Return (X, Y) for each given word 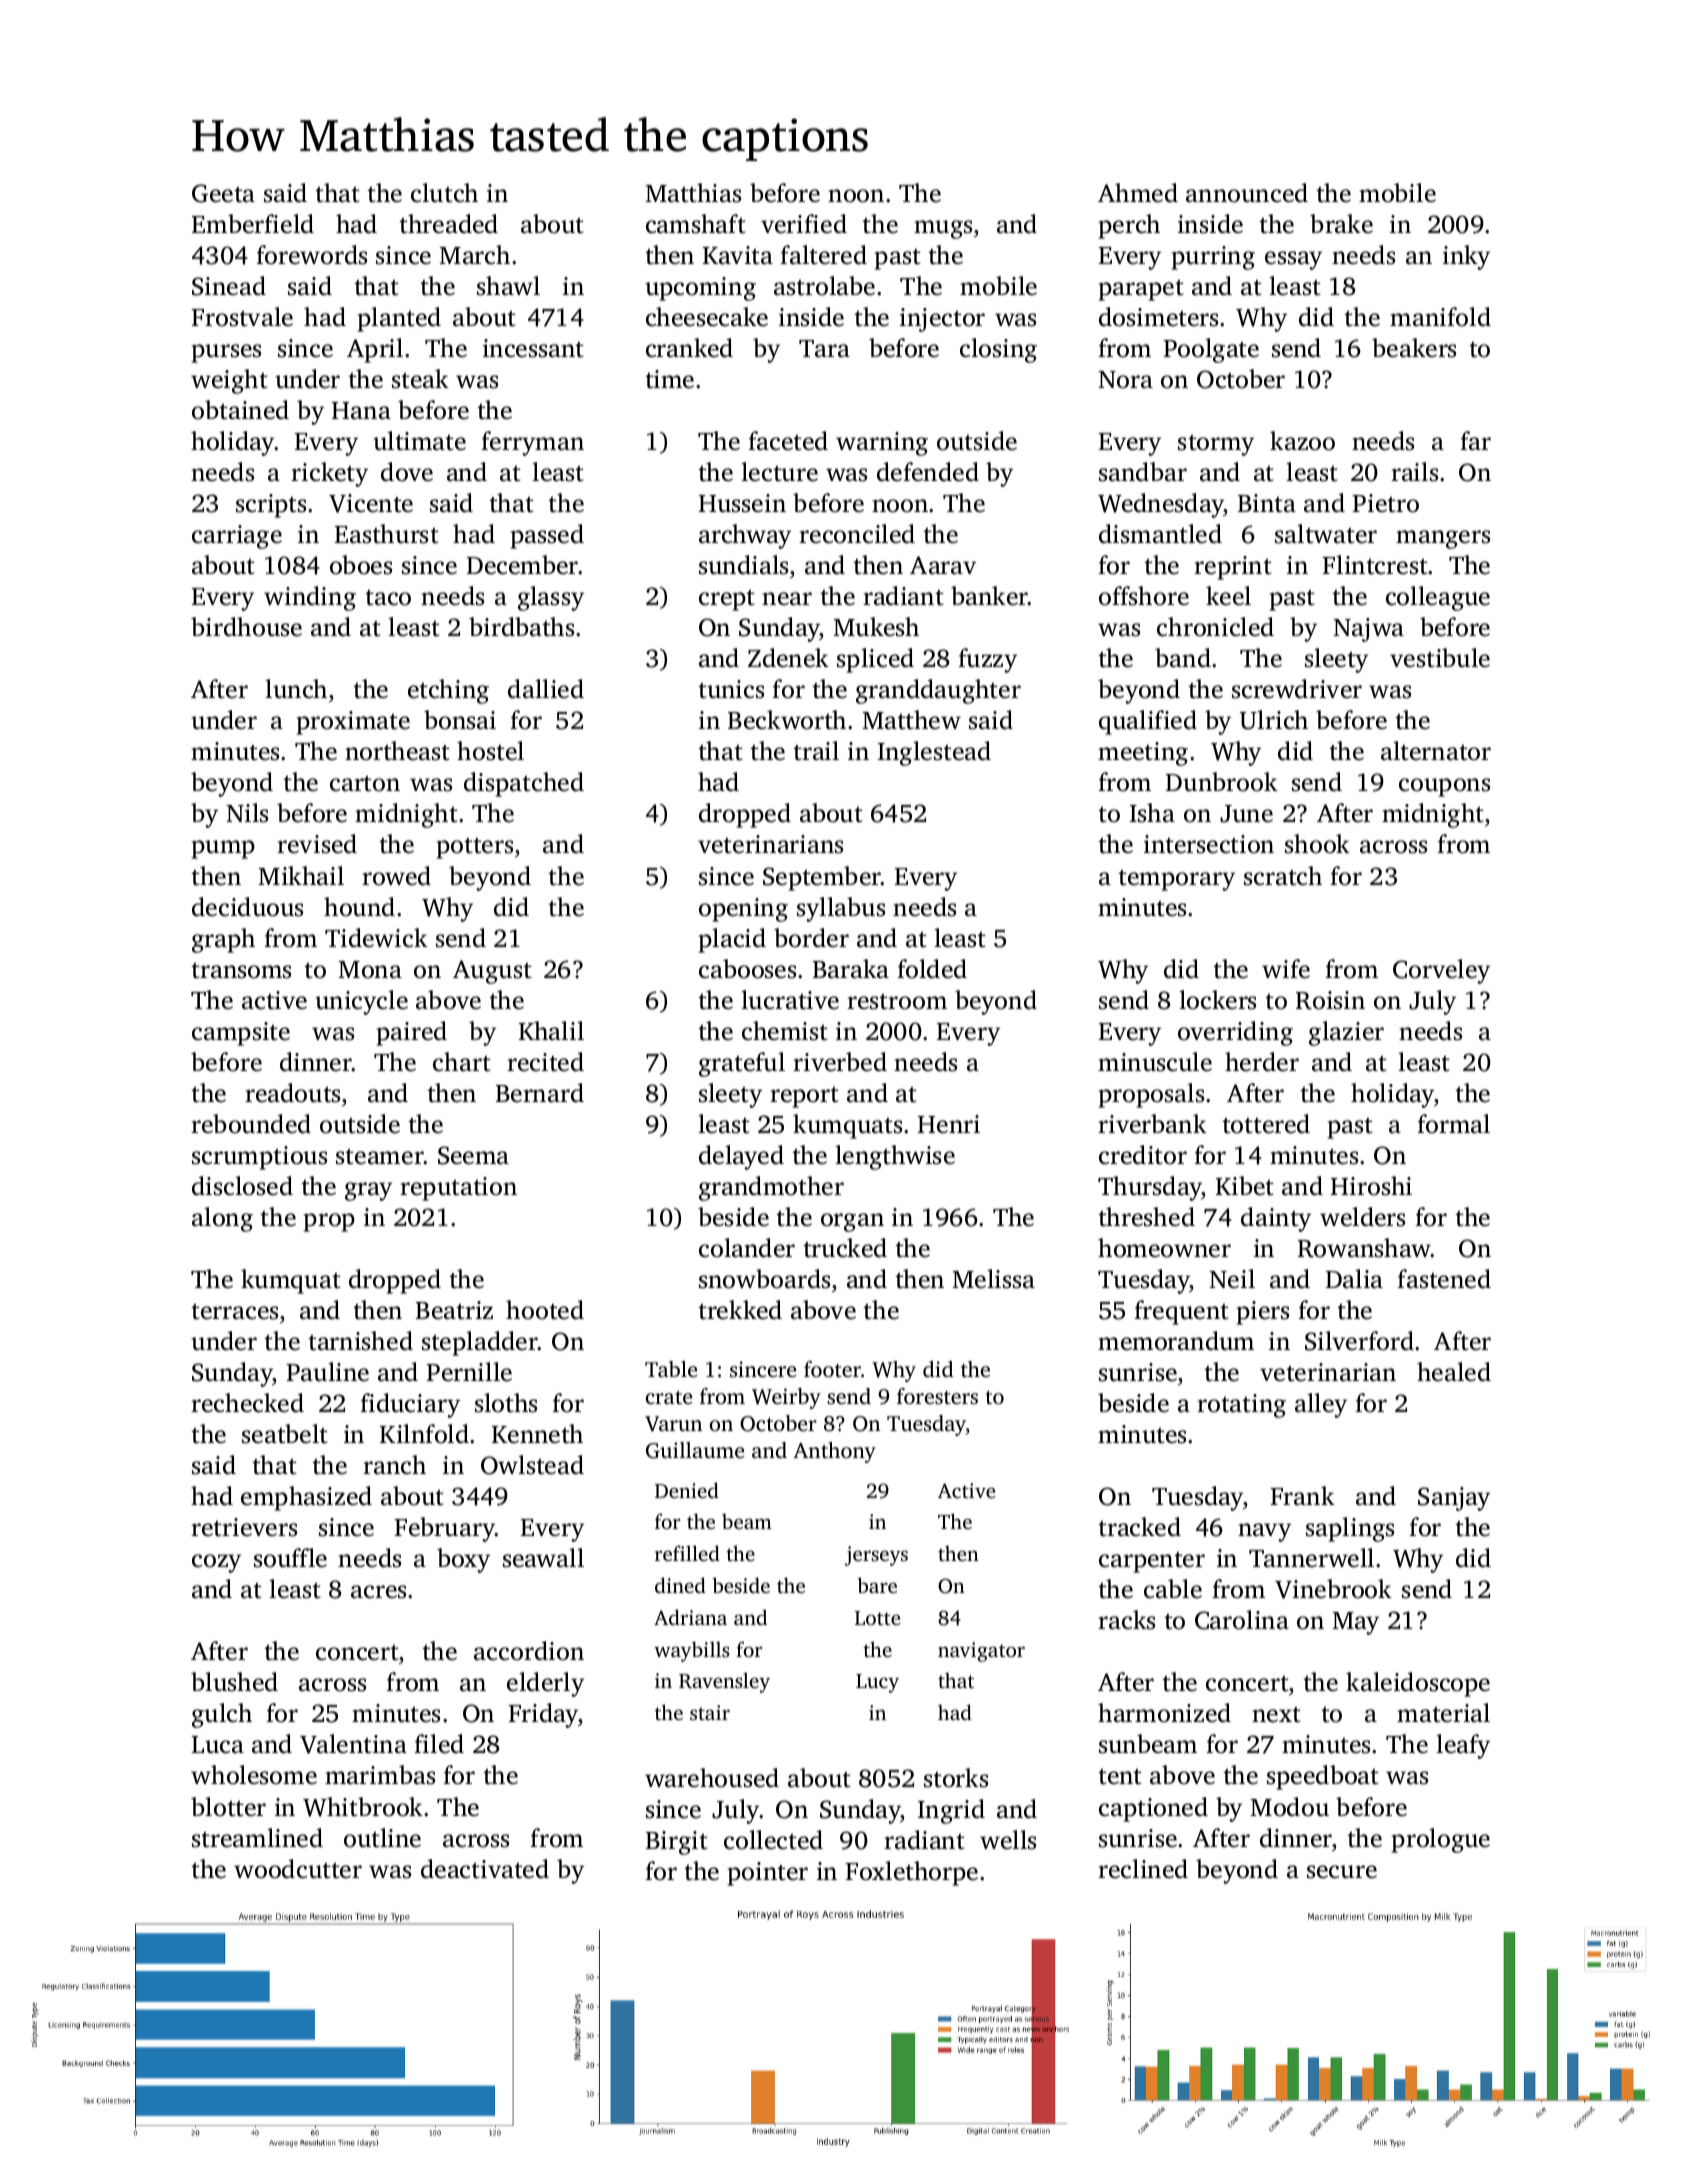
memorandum (1176, 1341)
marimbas (380, 1775)
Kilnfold (424, 1434)
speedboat (1323, 1777)
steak (420, 379)
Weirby (786, 1398)
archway (745, 536)
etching (448, 691)
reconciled (857, 534)
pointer (768, 1874)
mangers (1443, 539)
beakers (1414, 348)
